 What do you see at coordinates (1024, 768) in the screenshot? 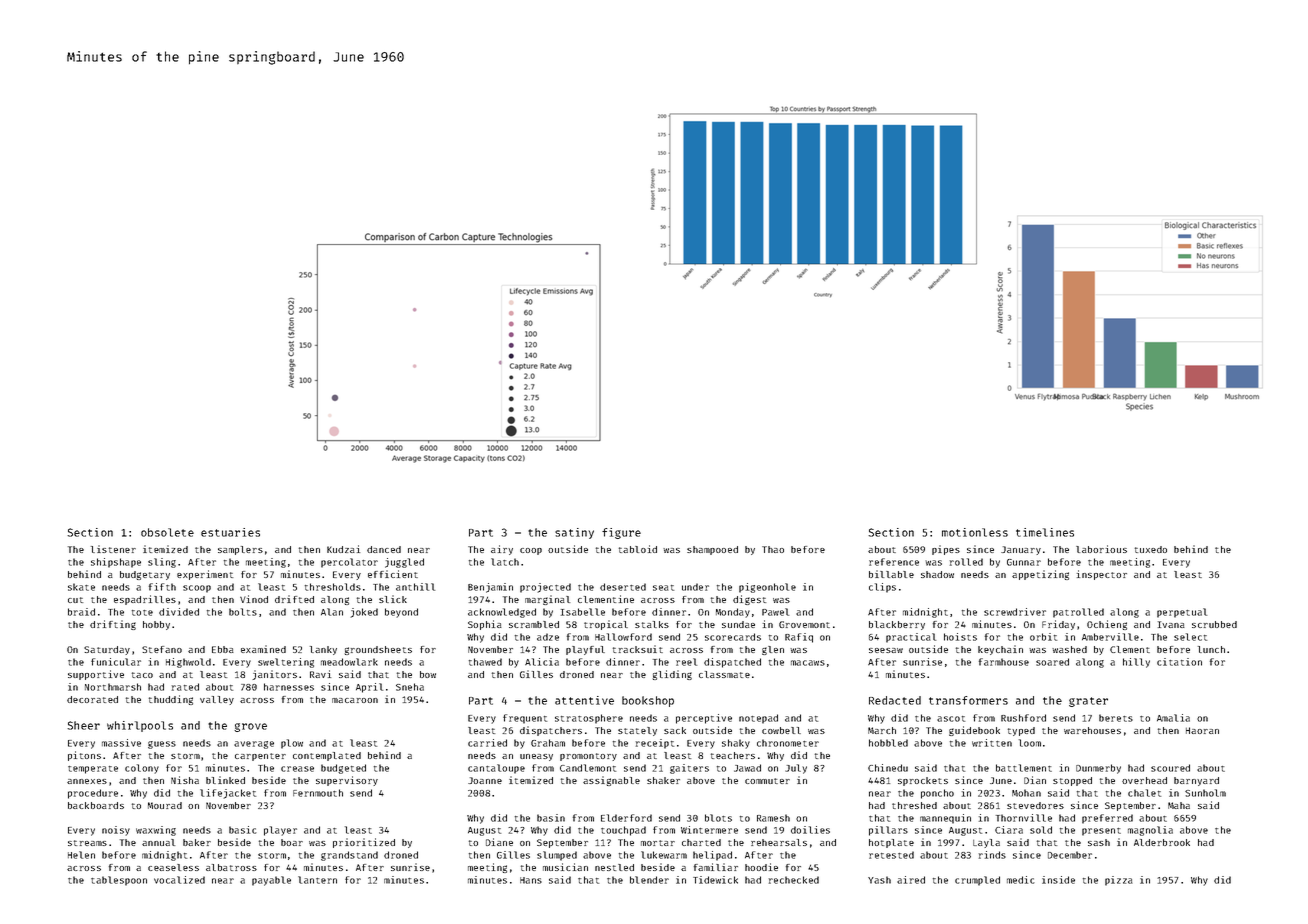
I see `battlement` at bounding box center [1024, 768].
